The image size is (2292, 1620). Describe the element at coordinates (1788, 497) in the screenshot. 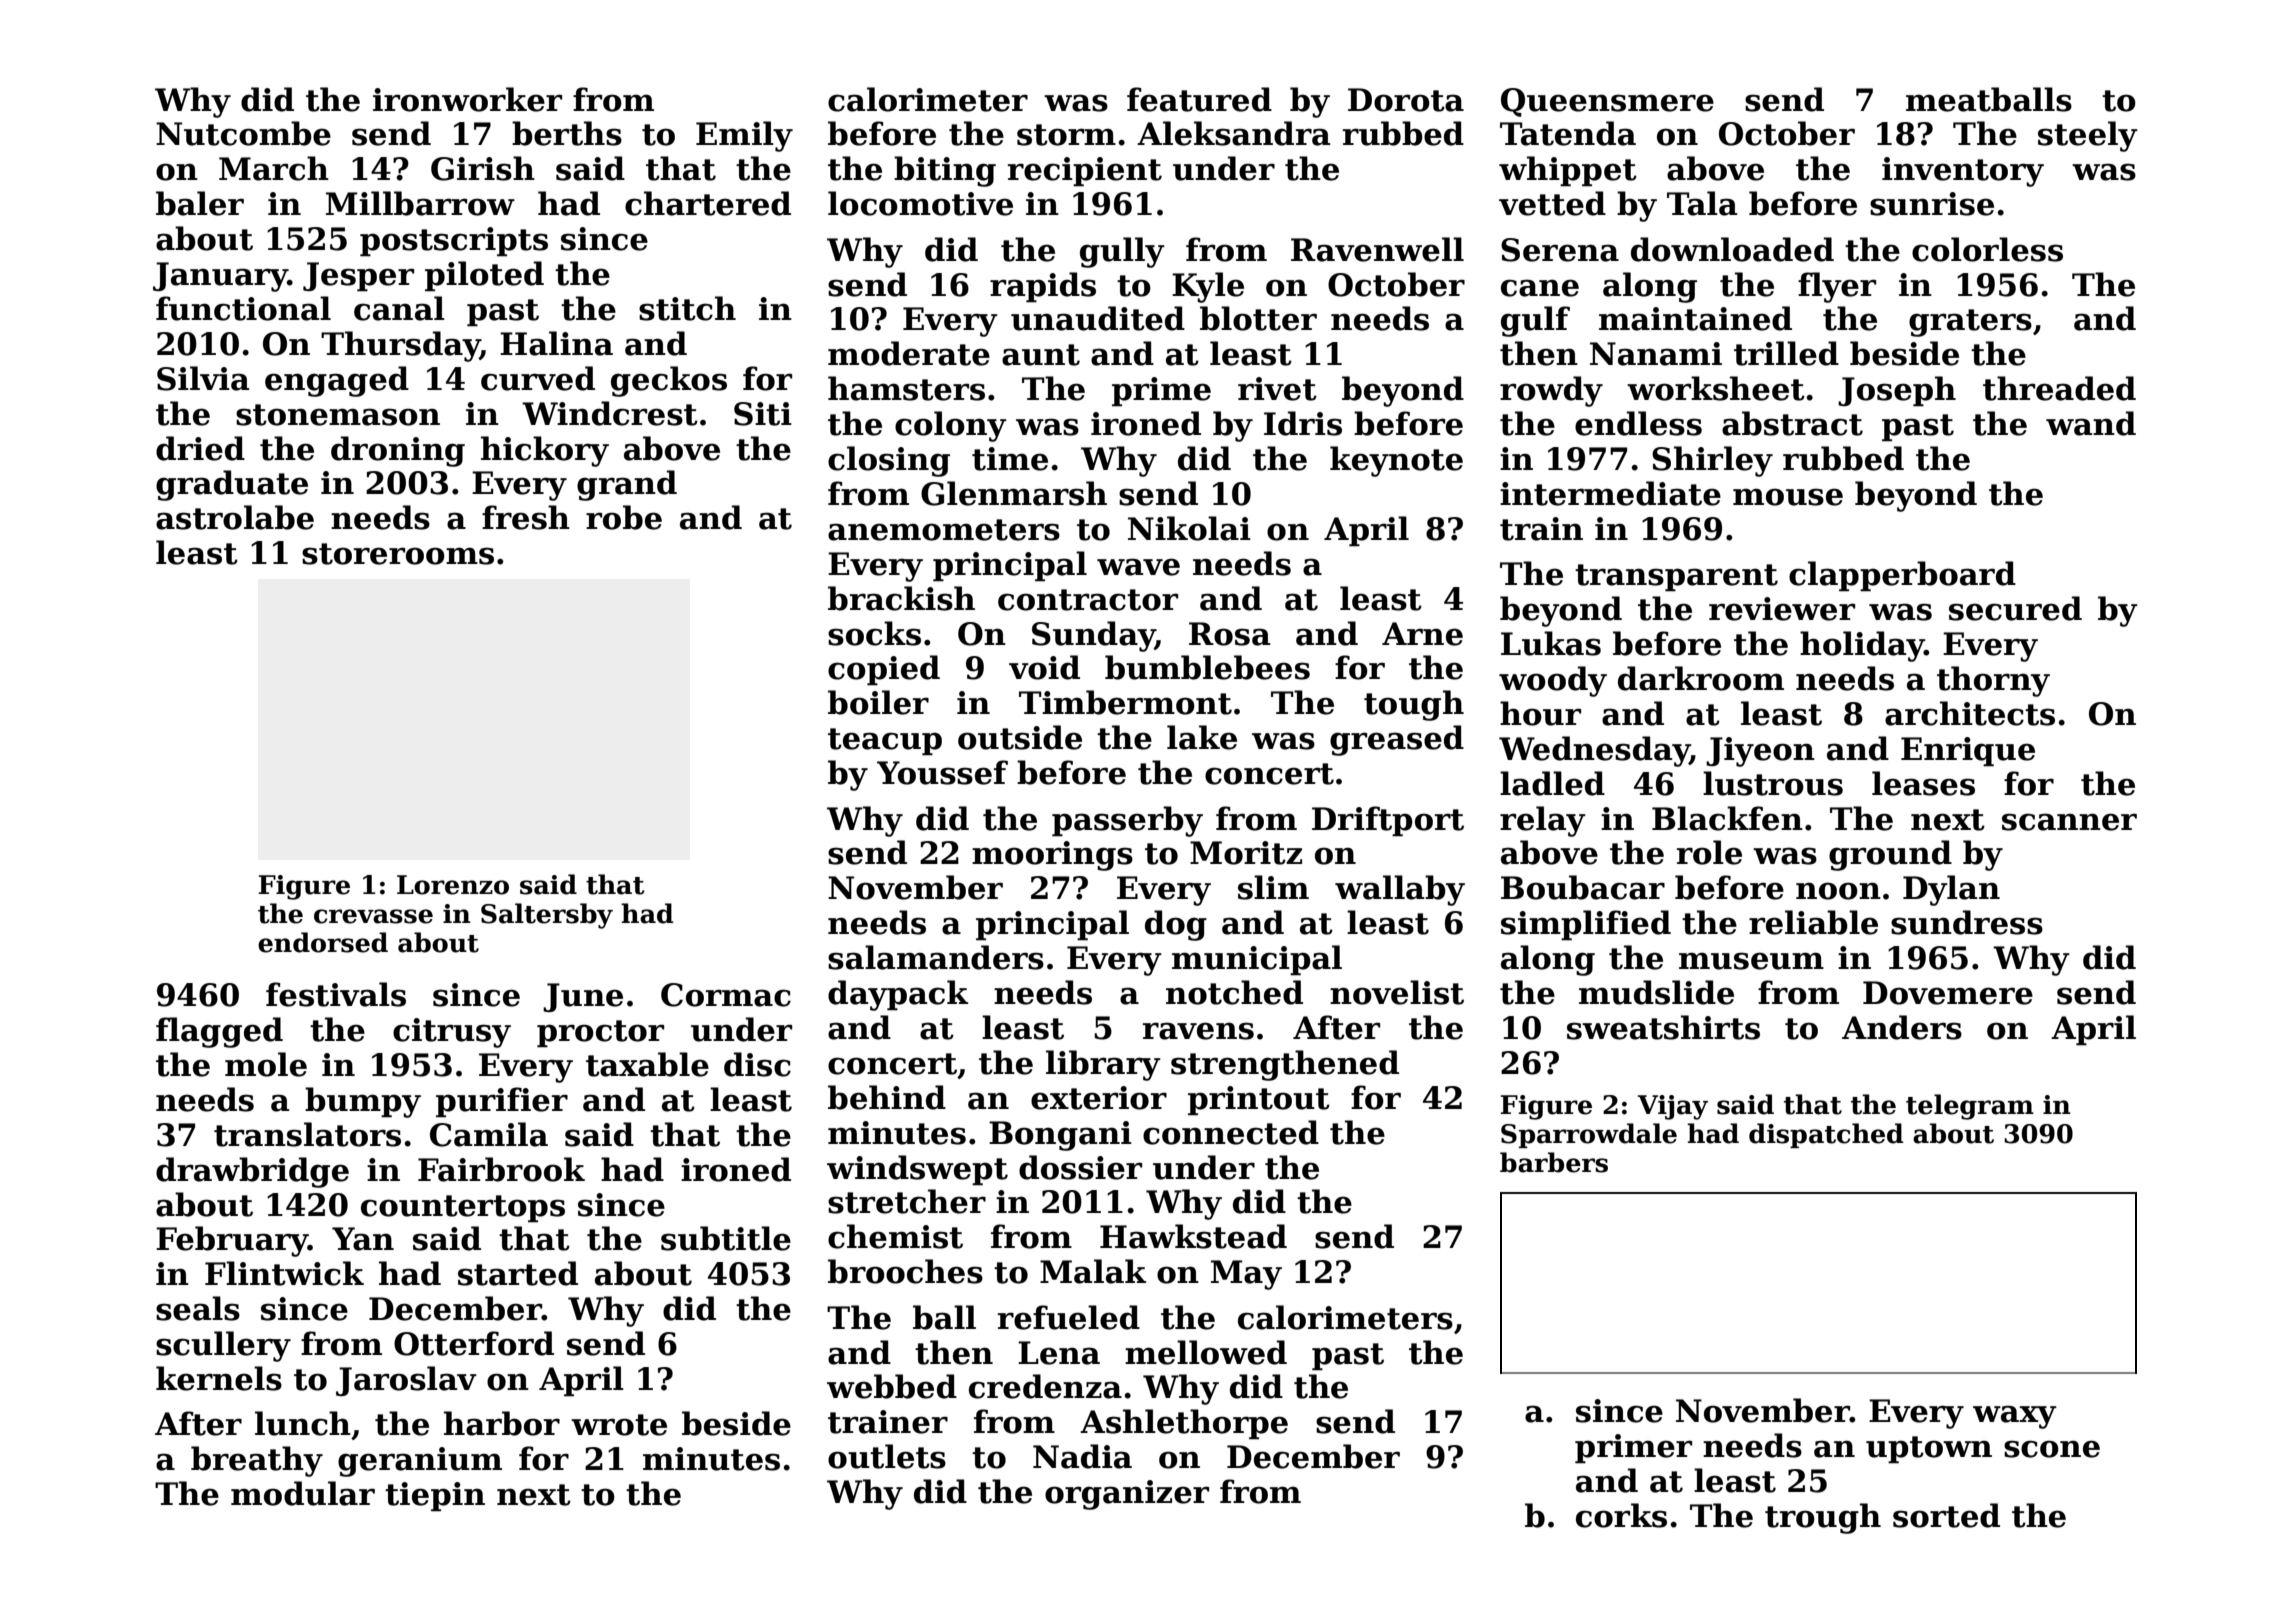

I see `mouse` at that location.
